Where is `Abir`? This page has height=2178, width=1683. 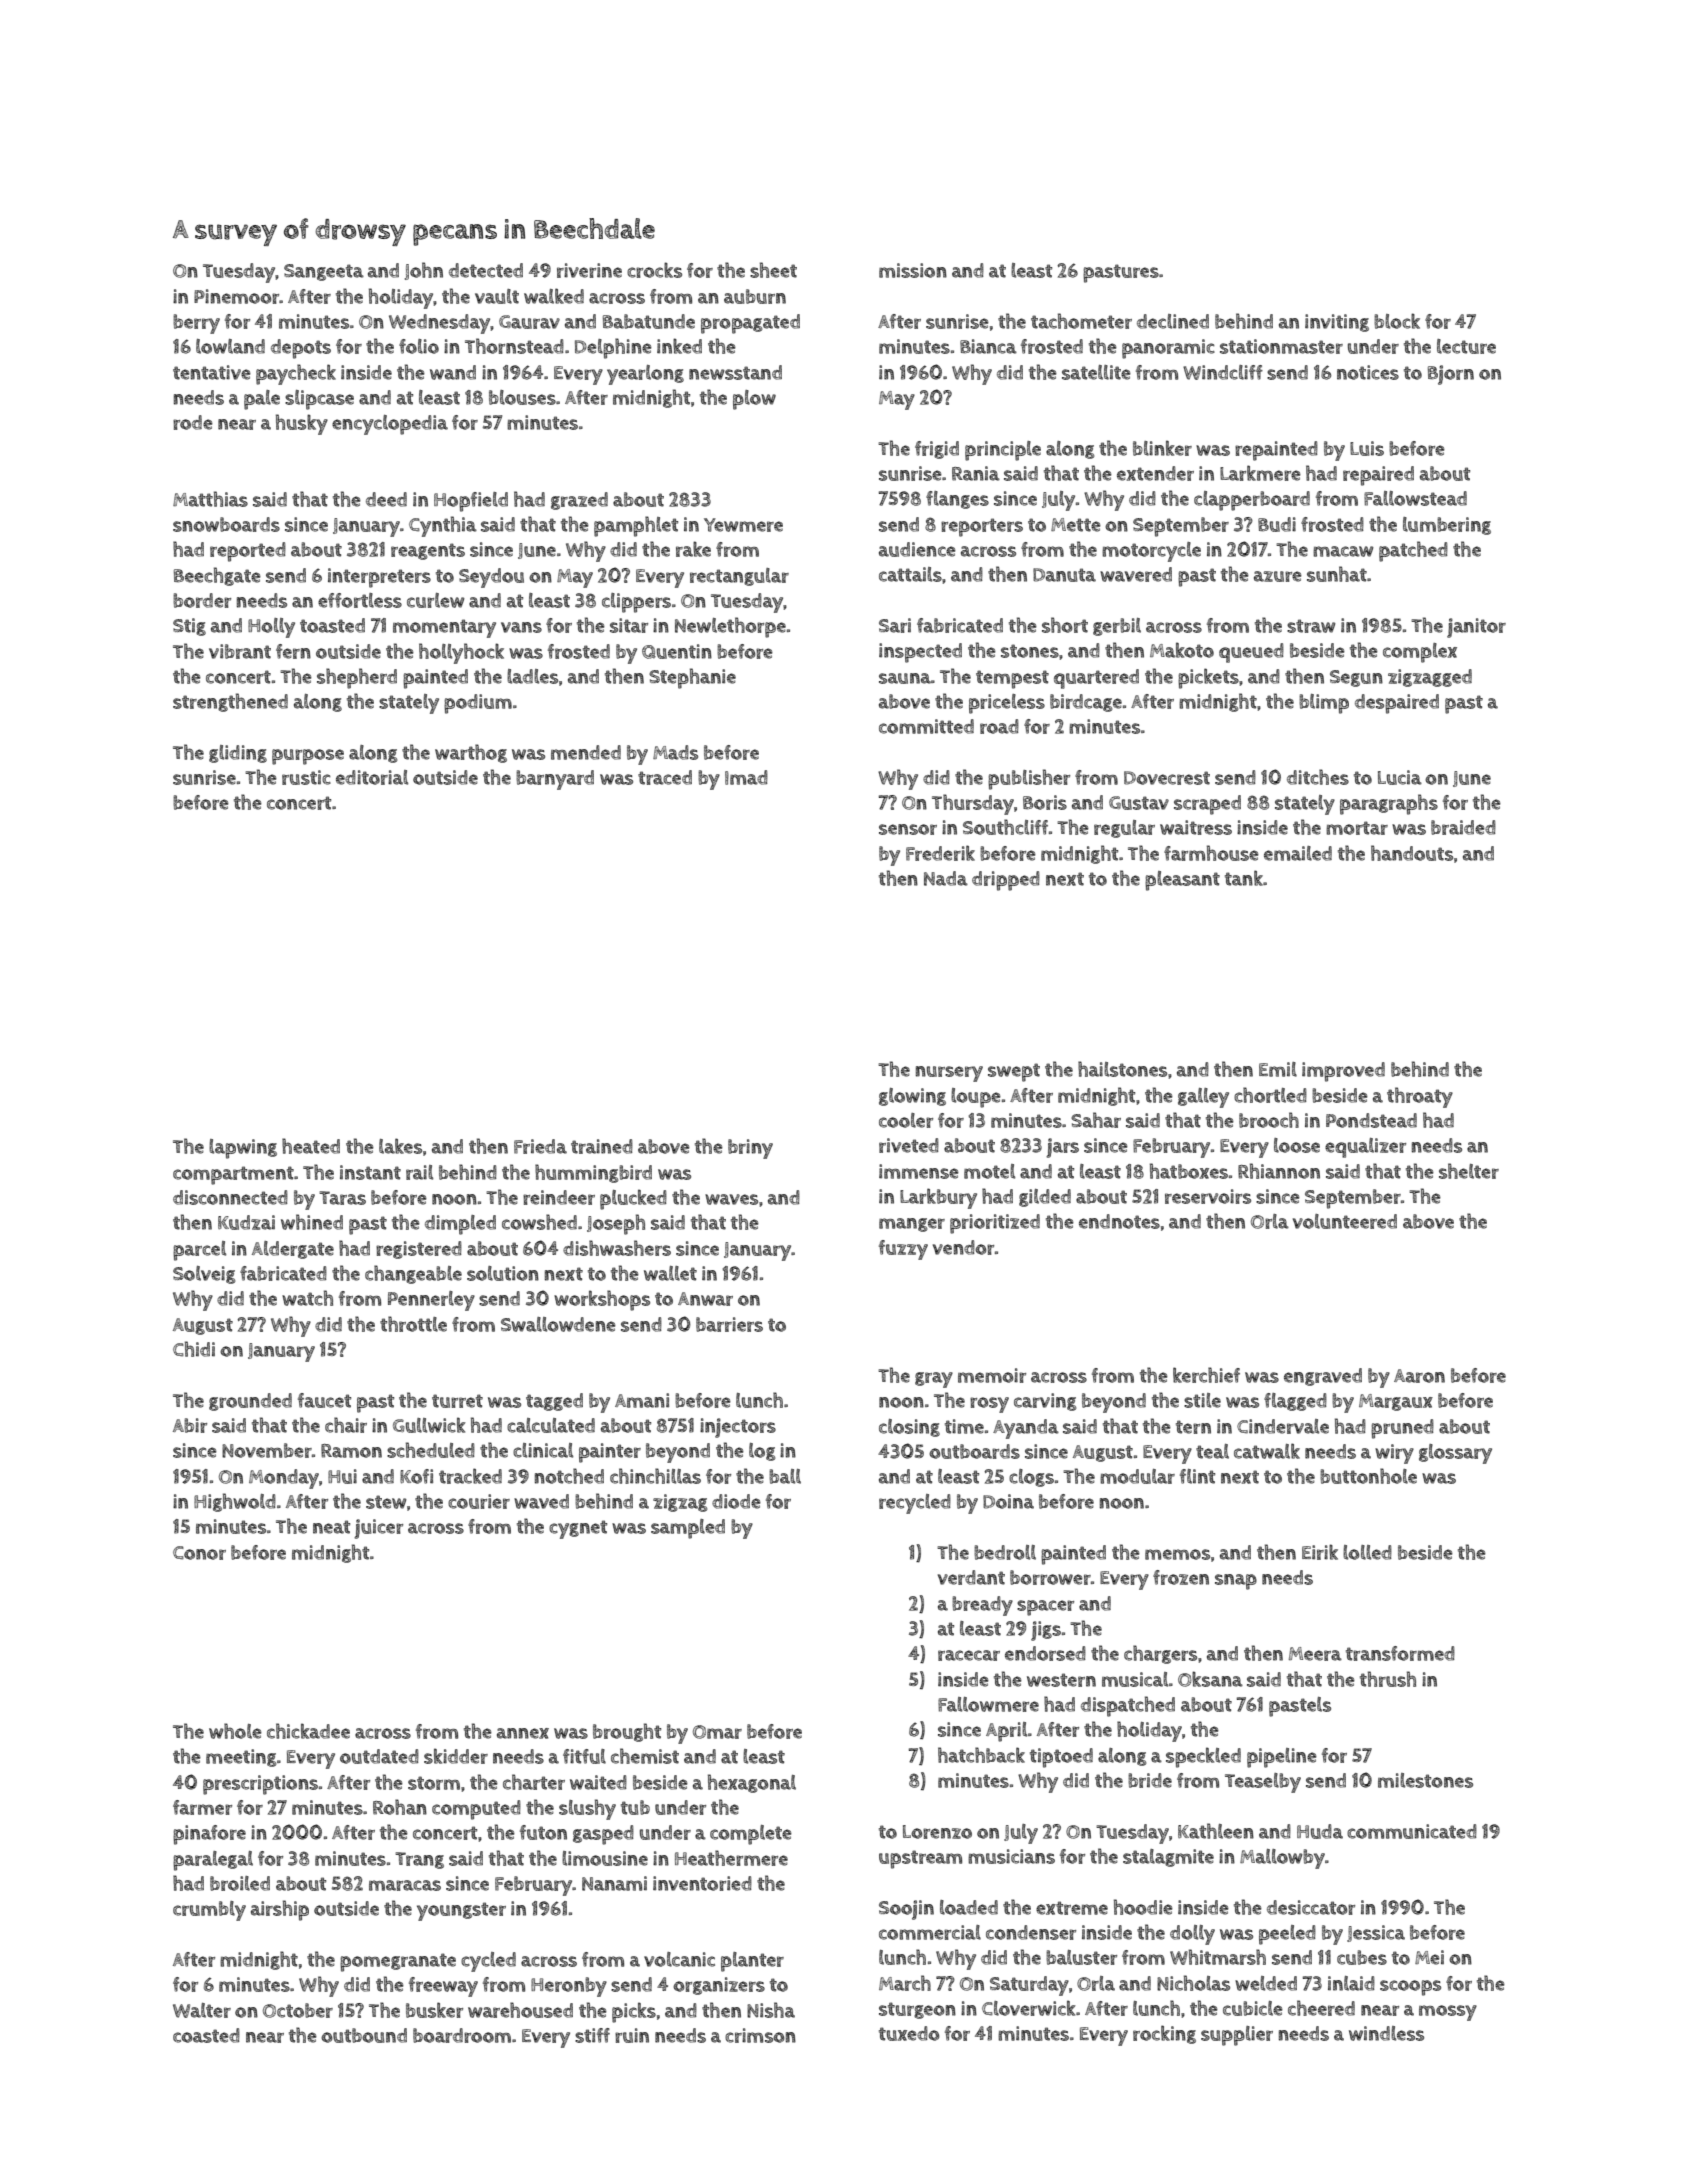
Abir is located at coordinates (190, 1425).
